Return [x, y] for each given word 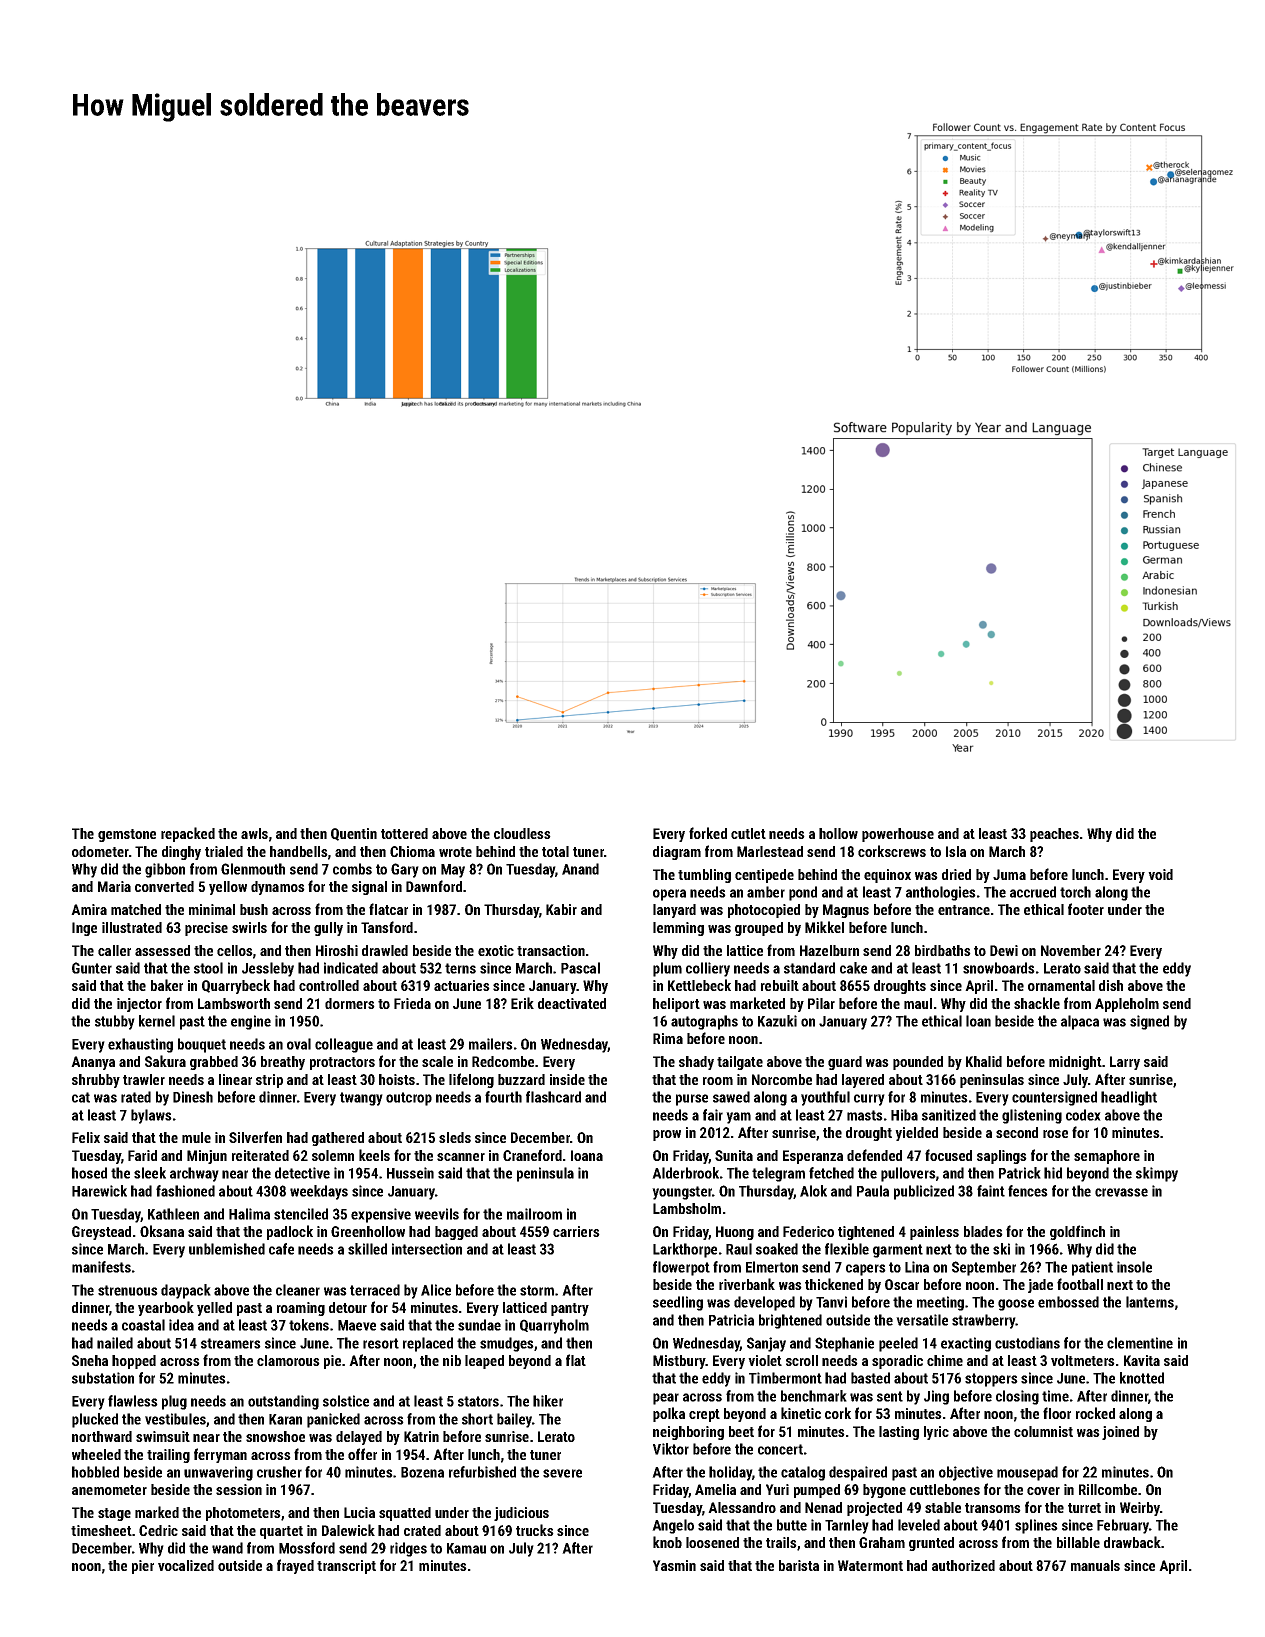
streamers [231, 1343]
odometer [100, 851]
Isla [956, 851]
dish [1111, 985]
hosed [89, 1173]
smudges [507, 1344]
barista [799, 1565]
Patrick [1020, 1173]
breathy [283, 1063]
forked [708, 833]
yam [738, 1118]
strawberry [984, 1321]
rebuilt [780, 985]
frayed [295, 1566]
